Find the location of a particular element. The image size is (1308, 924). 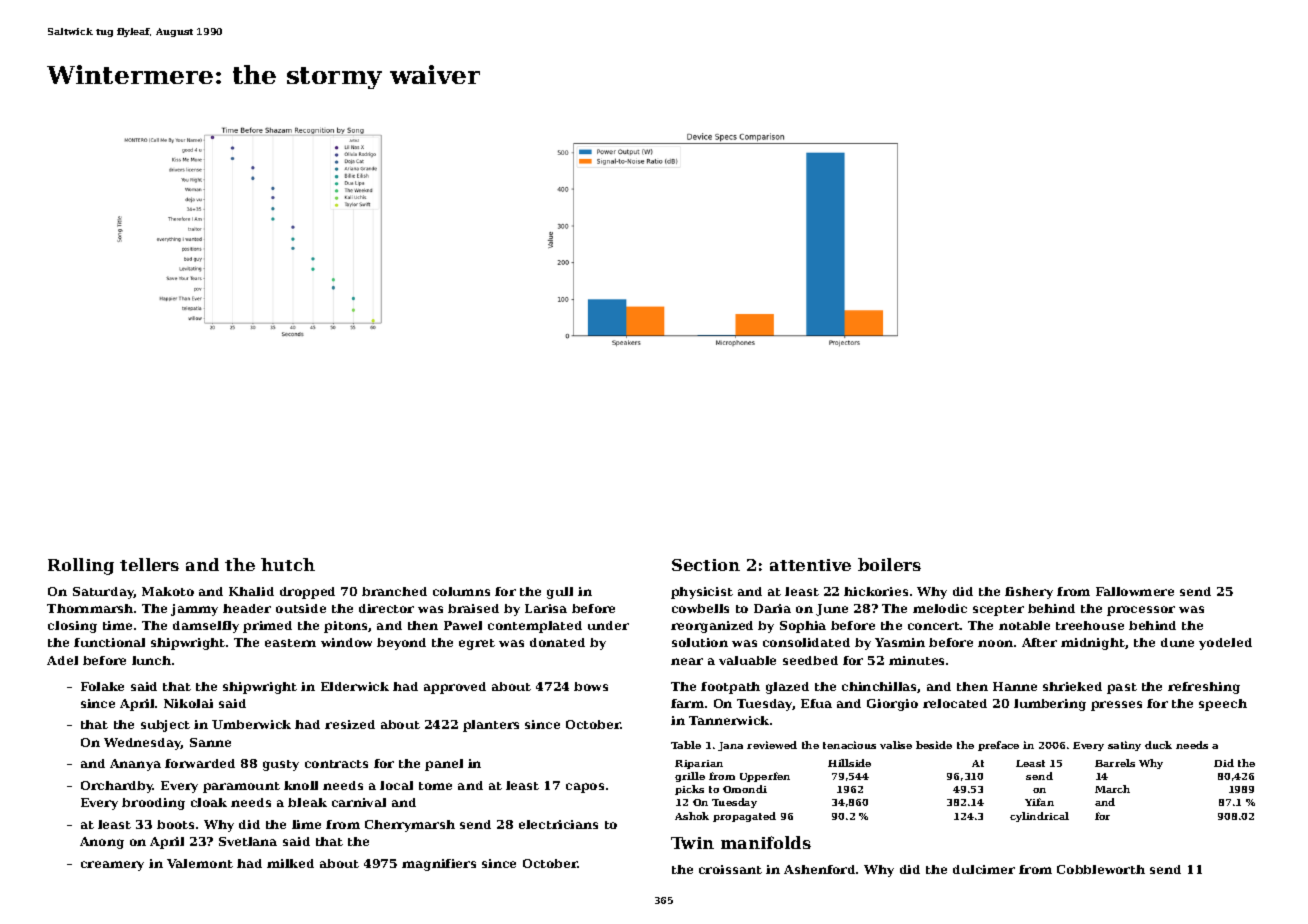

croissant is located at coordinates (730, 869).
